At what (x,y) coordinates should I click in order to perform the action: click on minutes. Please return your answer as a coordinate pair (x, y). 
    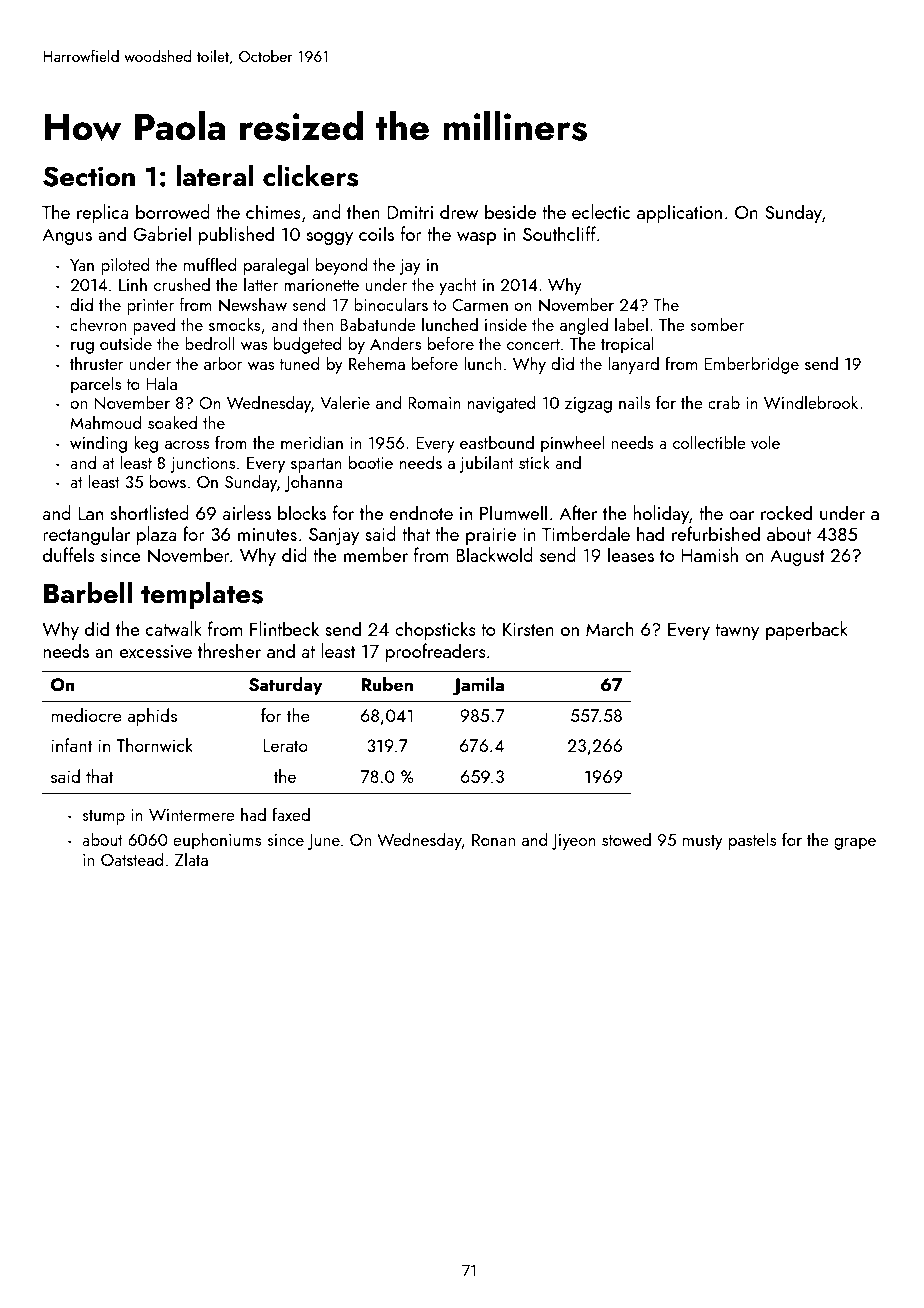
    Looking at the image, I should click on (267, 534).
